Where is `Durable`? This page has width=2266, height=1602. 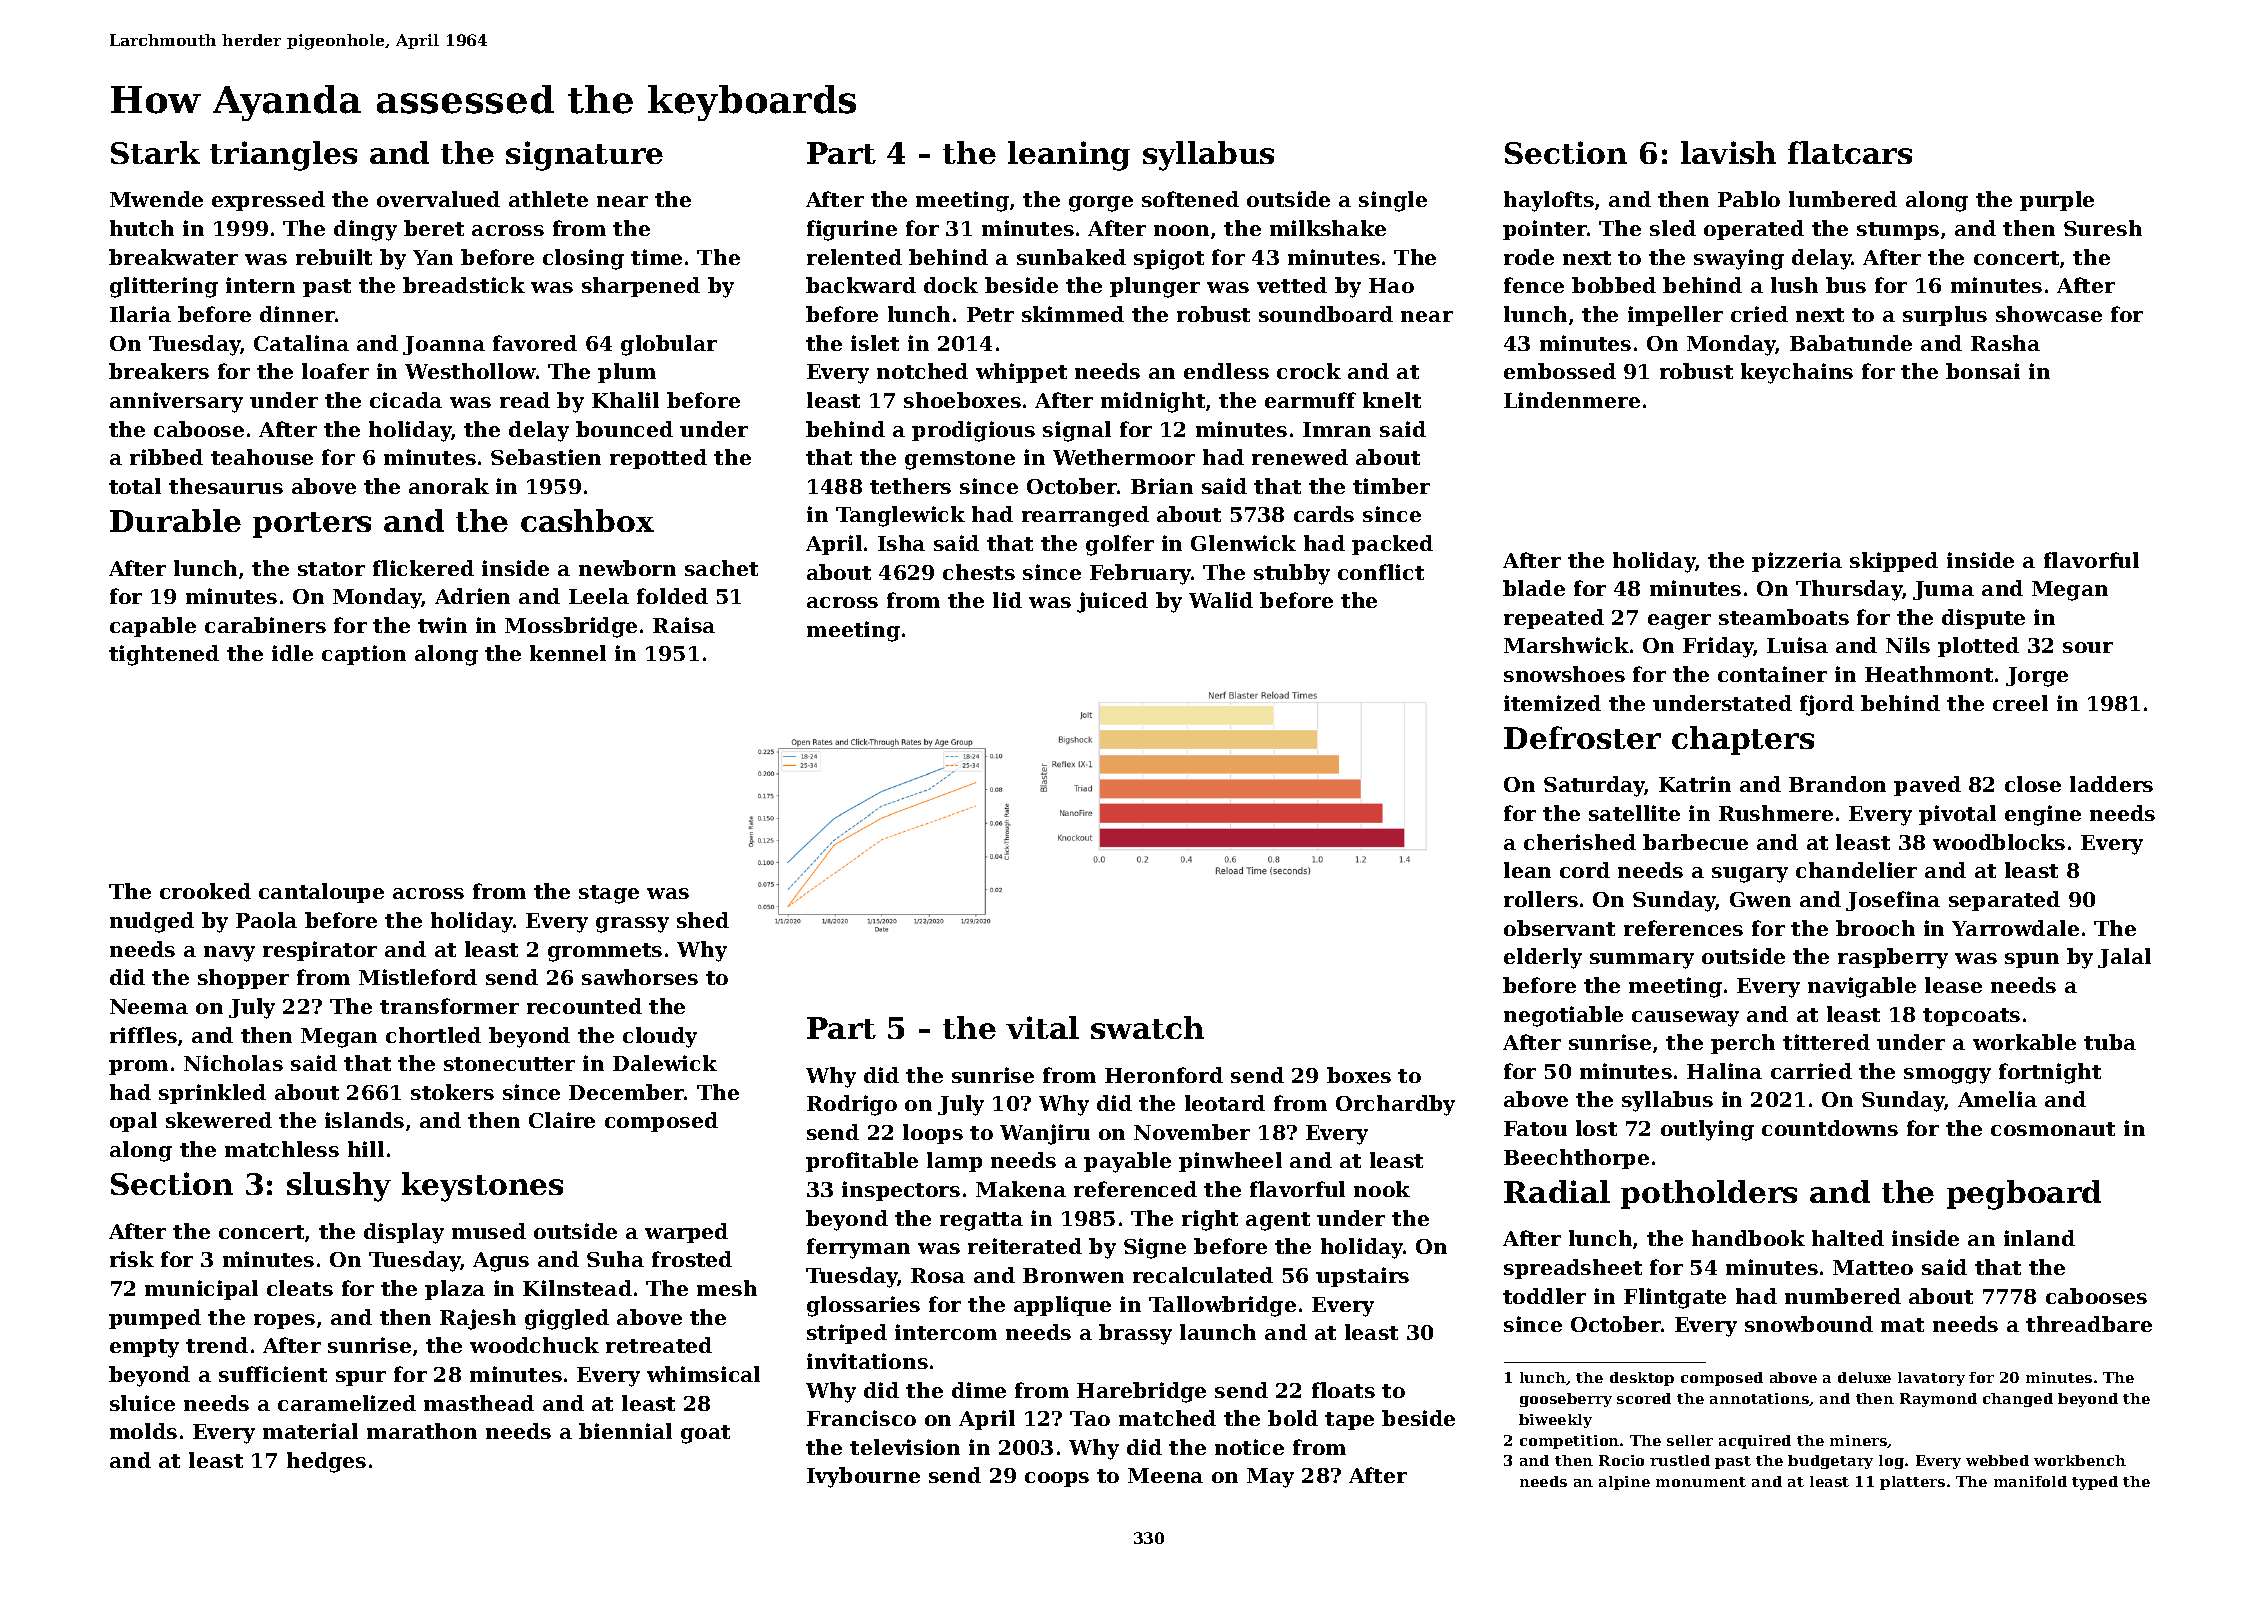 Durable is located at coordinates (175, 520).
